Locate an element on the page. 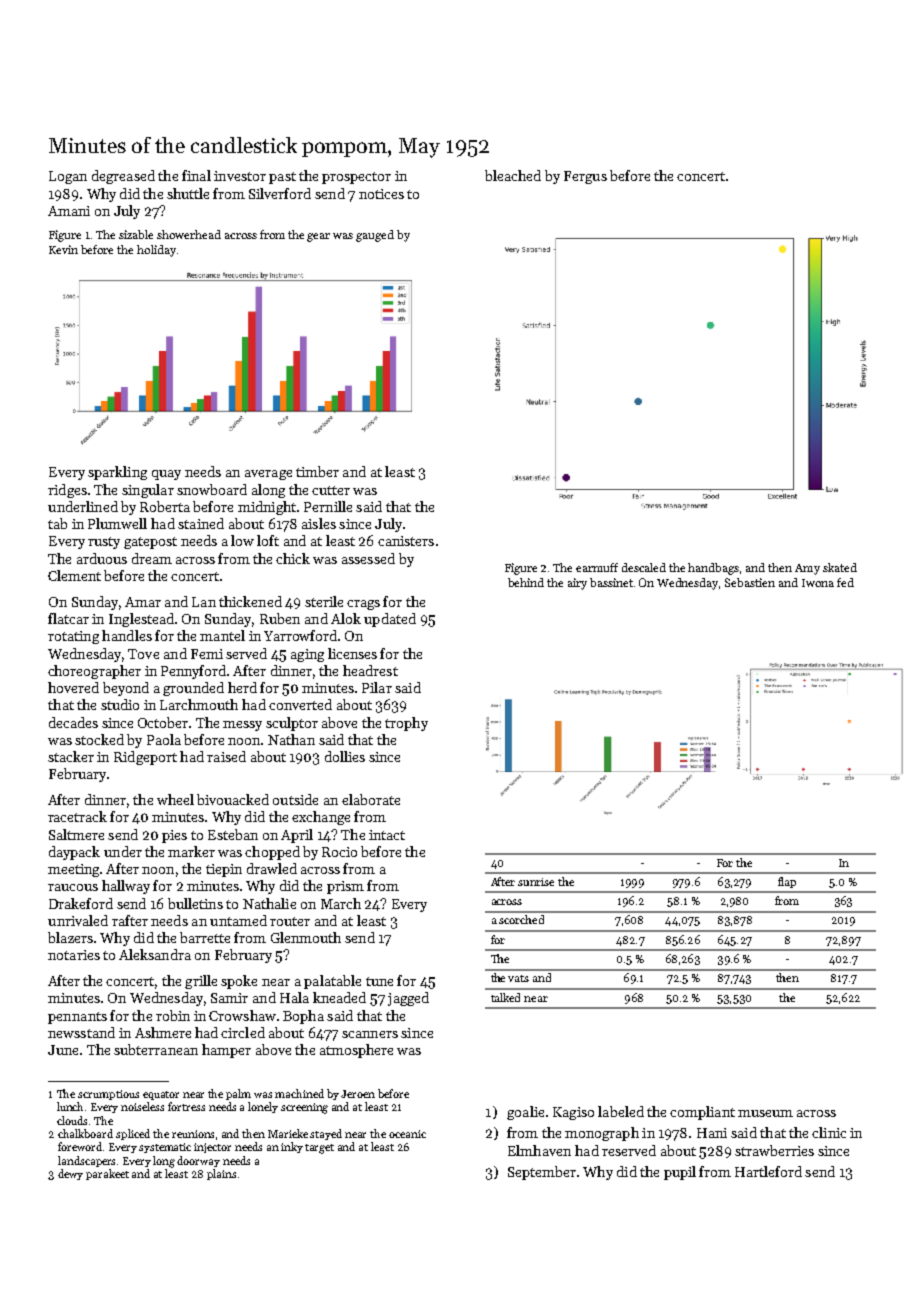 The width and height of the image is (924, 1314). target is located at coordinates (319, 1149).
